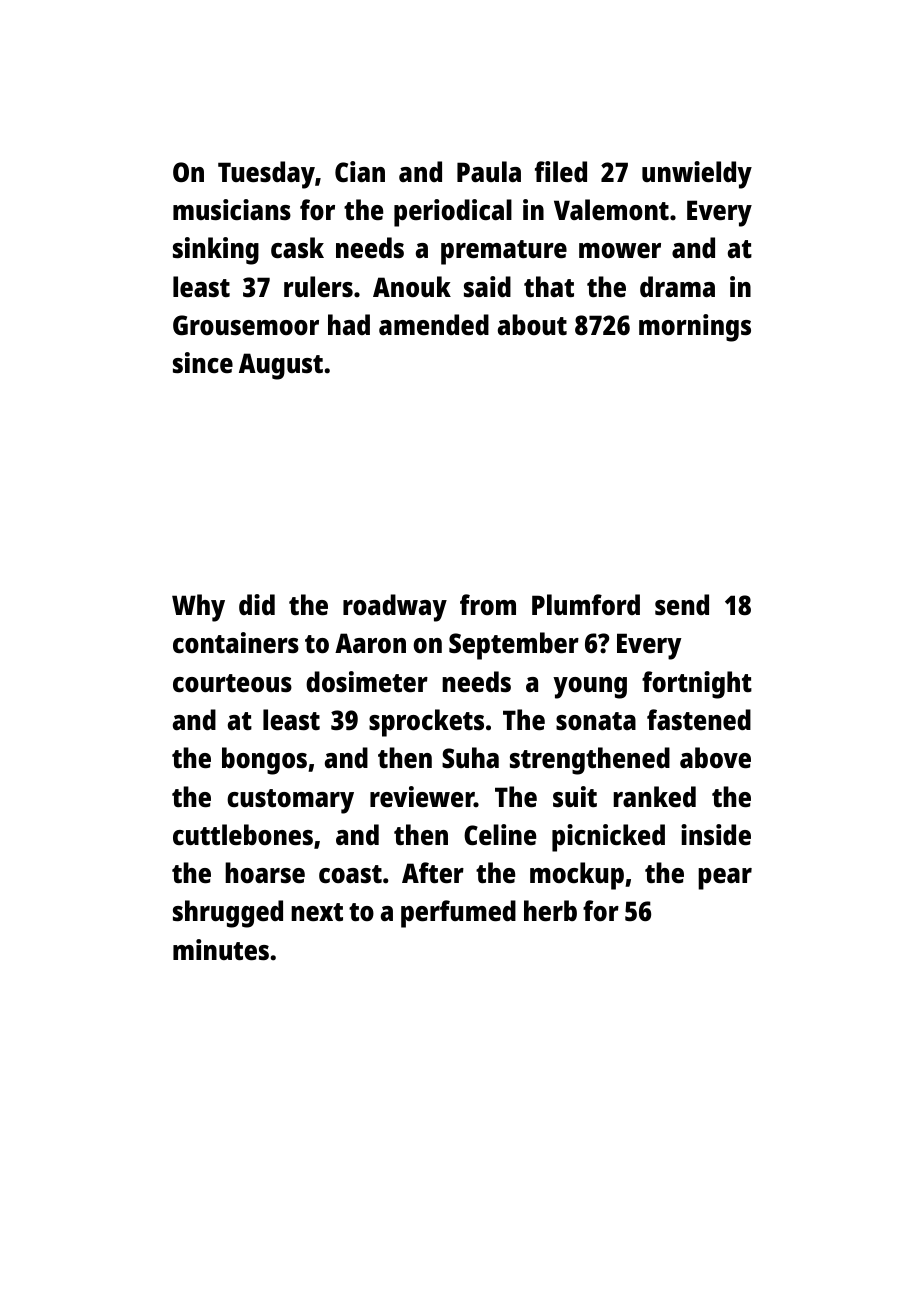 The height and width of the page is (1311, 924). What do you see at coordinates (216, 251) in the page?
I see `sinking` at bounding box center [216, 251].
